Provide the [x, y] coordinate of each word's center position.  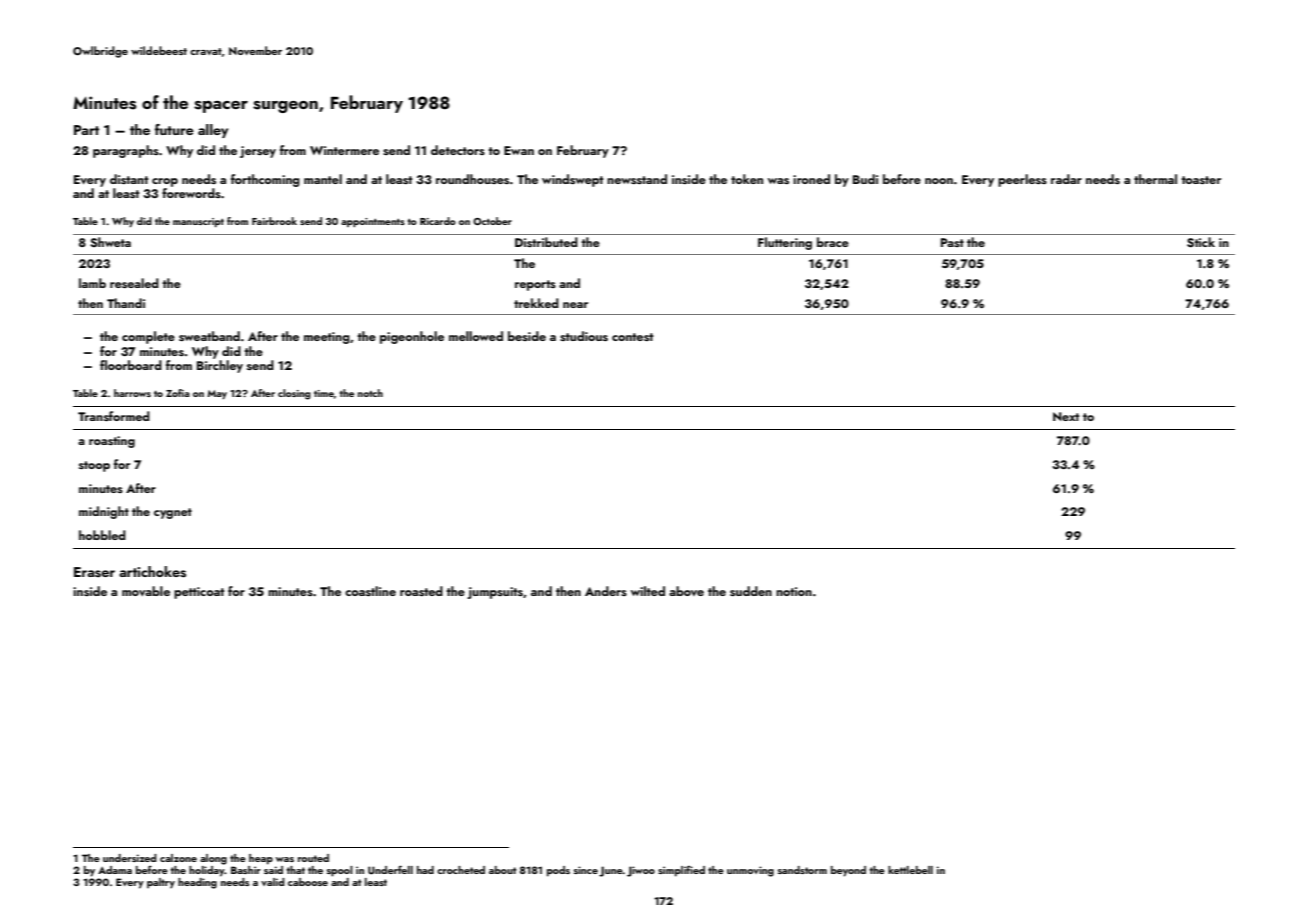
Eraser [94, 572]
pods [558, 871]
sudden [751, 591]
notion [794, 591]
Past [952, 242]
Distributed [546, 242]
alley [213, 131]
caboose [308, 882]
